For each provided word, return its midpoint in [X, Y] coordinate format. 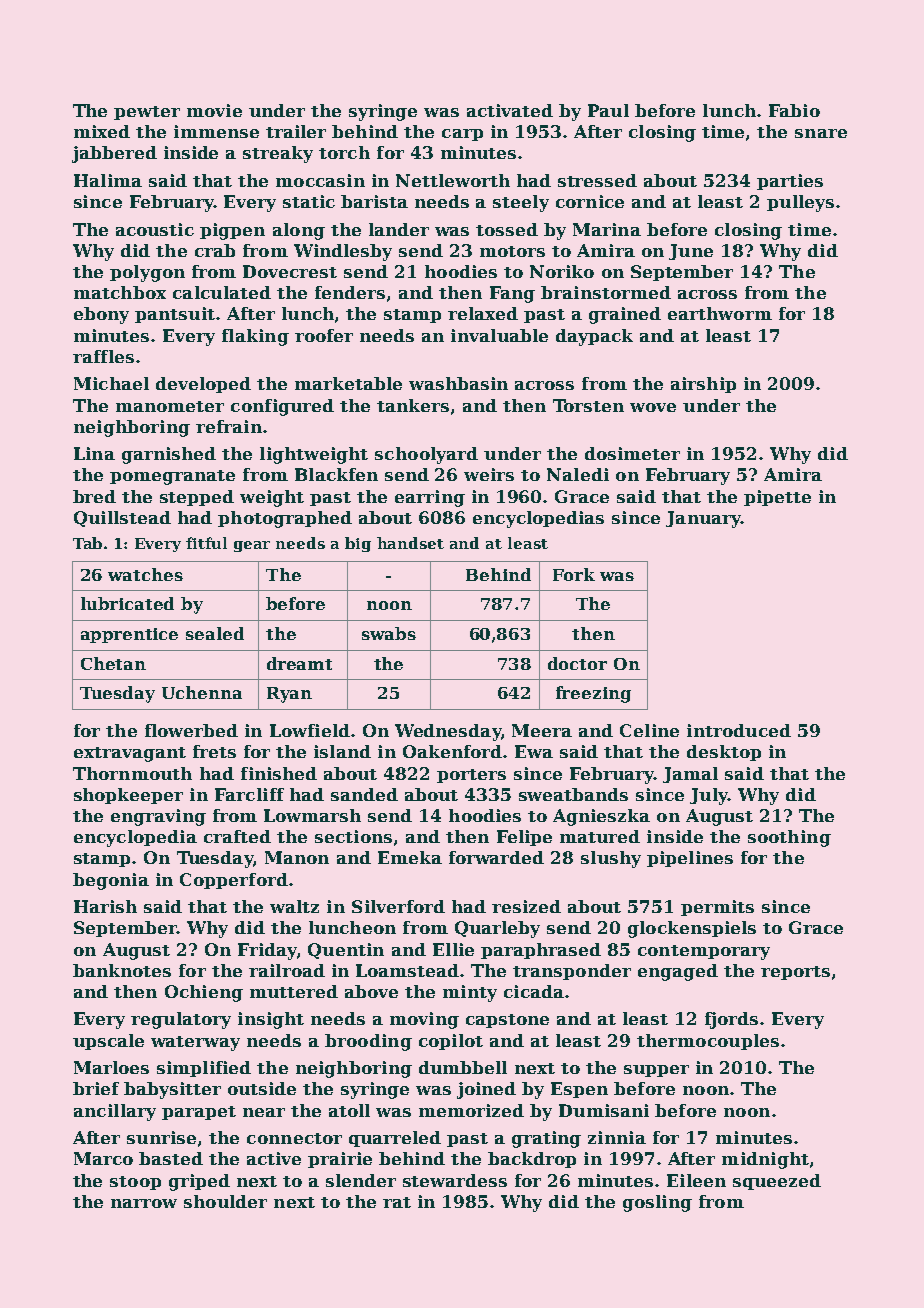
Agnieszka [601, 817]
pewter [147, 113]
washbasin [458, 383]
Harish [105, 906]
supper [656, 1071]
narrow [144, 1203]
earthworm [720, 313]
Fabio [794, 110]
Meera [542, 730]
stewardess [455, 1180]
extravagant [130, 754]
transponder [572, 972]
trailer [296, 131]
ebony [101, 315]
